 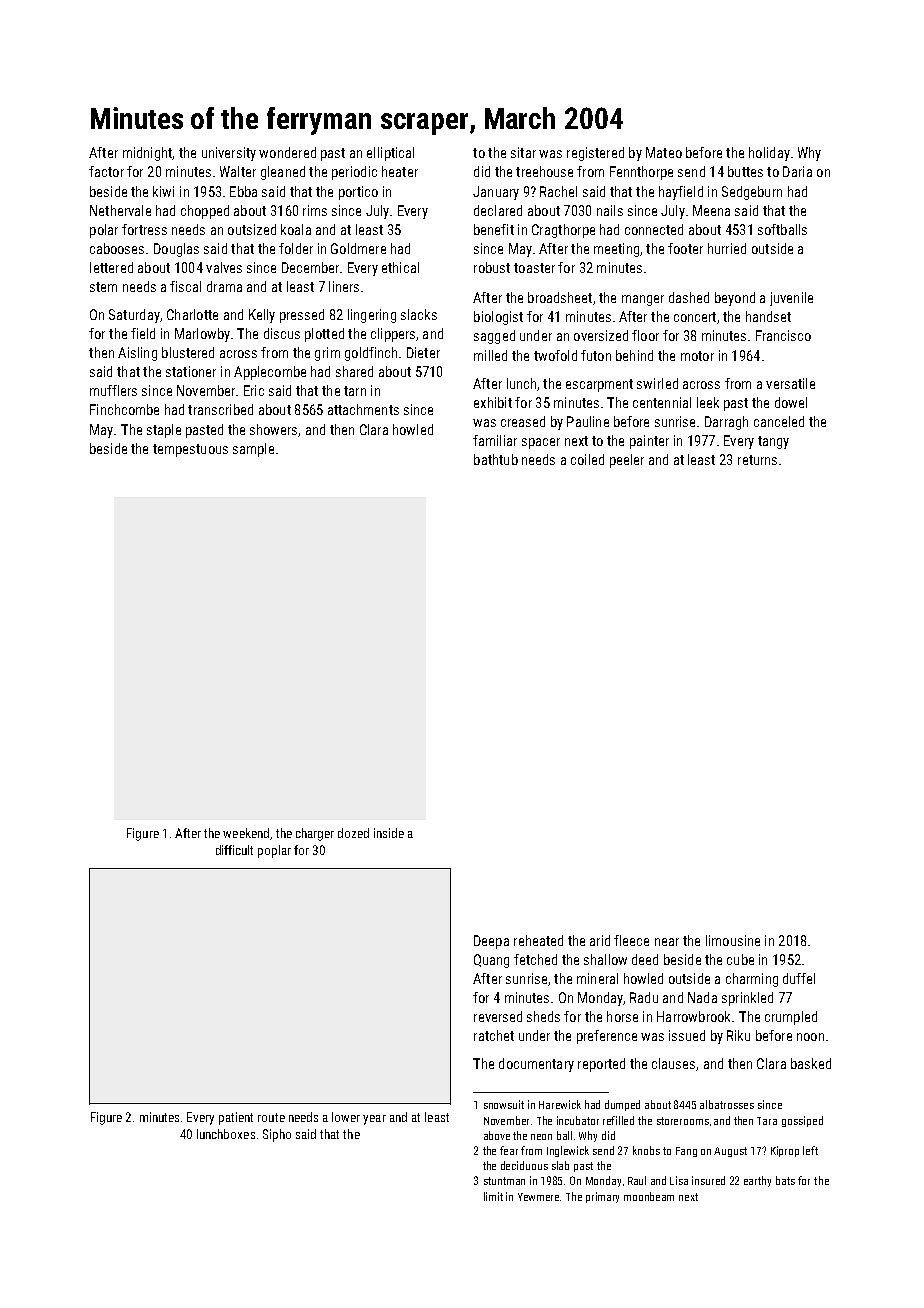 I want to click on gossiped, so click(x=802, y=1121).
